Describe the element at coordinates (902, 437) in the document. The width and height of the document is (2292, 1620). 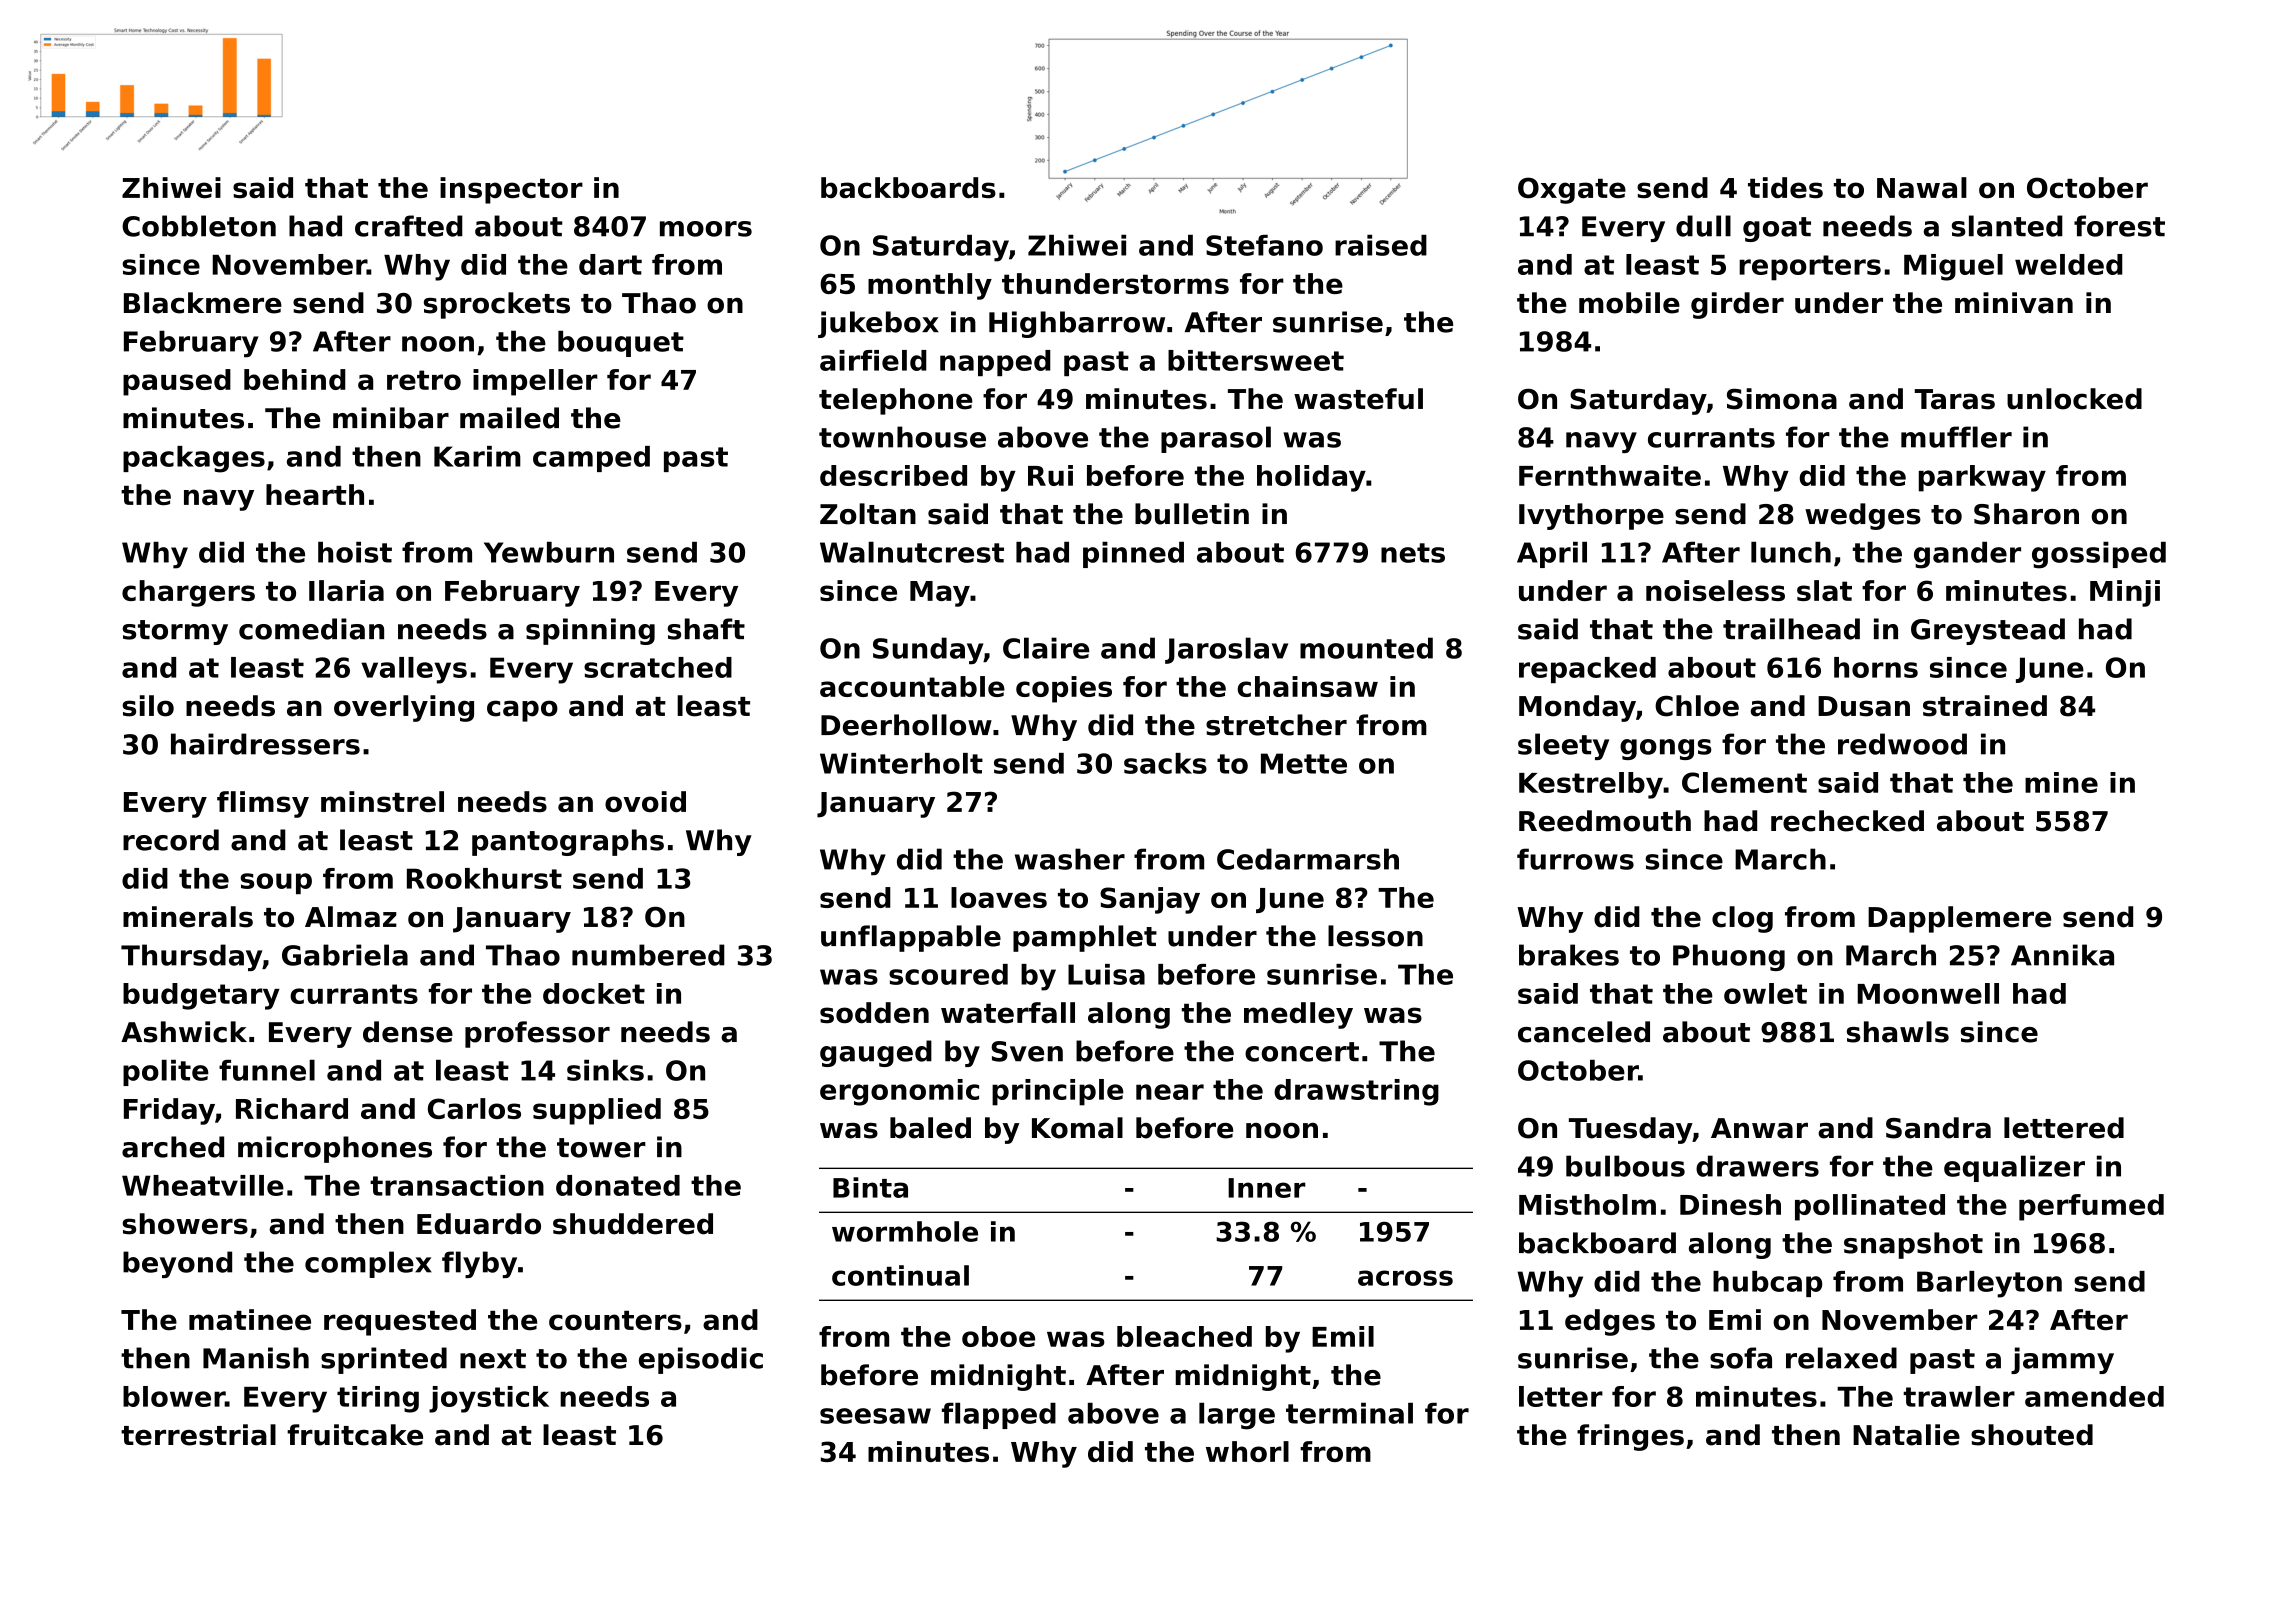
I see `townhouse` at that location.
